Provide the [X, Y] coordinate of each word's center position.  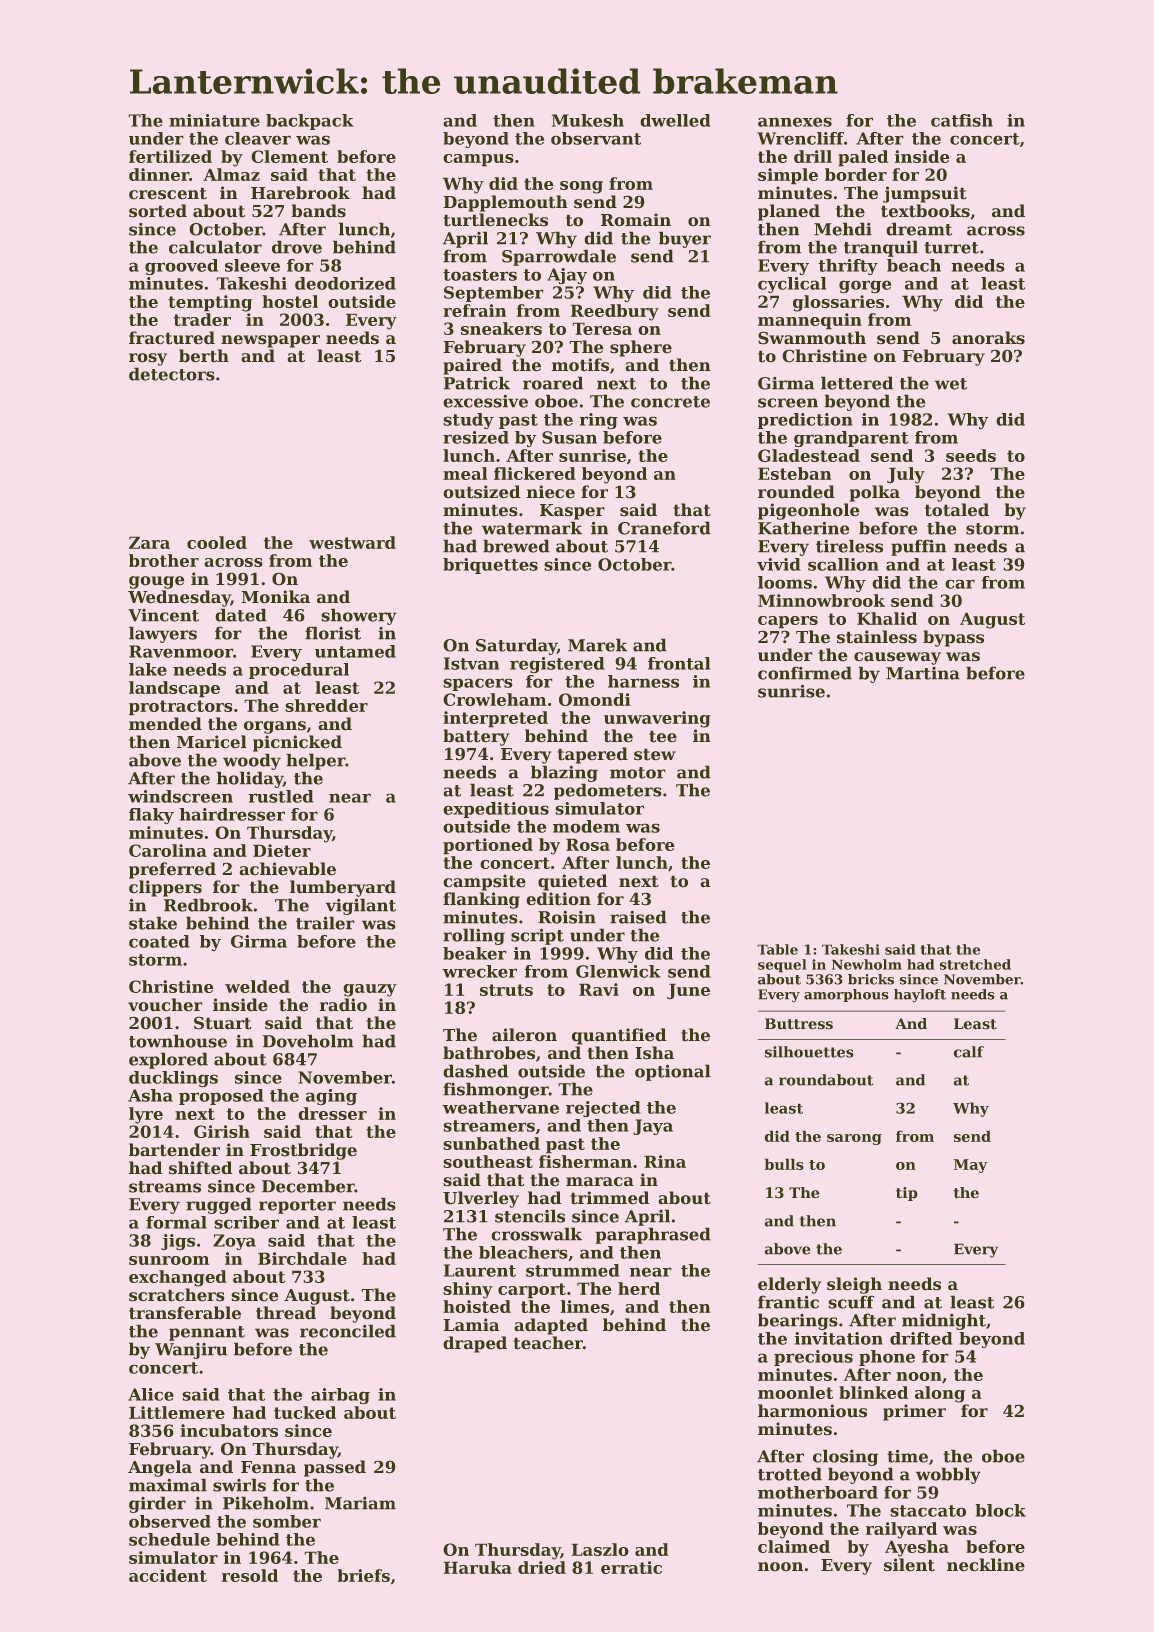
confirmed [805, 673]
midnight [944, 1321]
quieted [573, 882]
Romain [636, 220]
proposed [221, 1097]
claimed [794, 1546]
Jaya [653, 1127]
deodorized [345, 283]
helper [316, 761]
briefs [364, 1575]
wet [951, 384]
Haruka [478, 1567]
